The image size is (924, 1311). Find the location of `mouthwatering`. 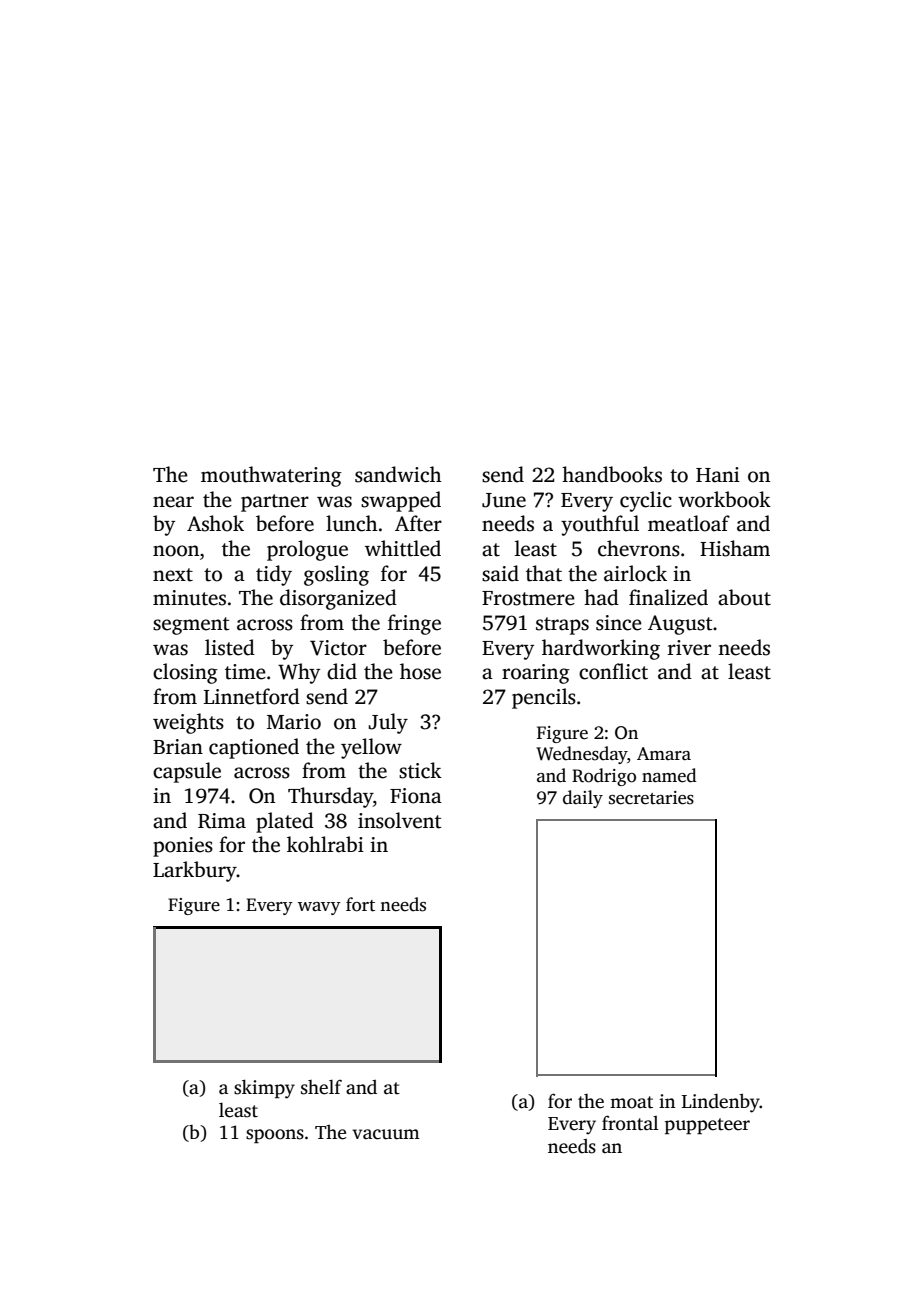

mouthwatering is located at coordinates (271, 476).
